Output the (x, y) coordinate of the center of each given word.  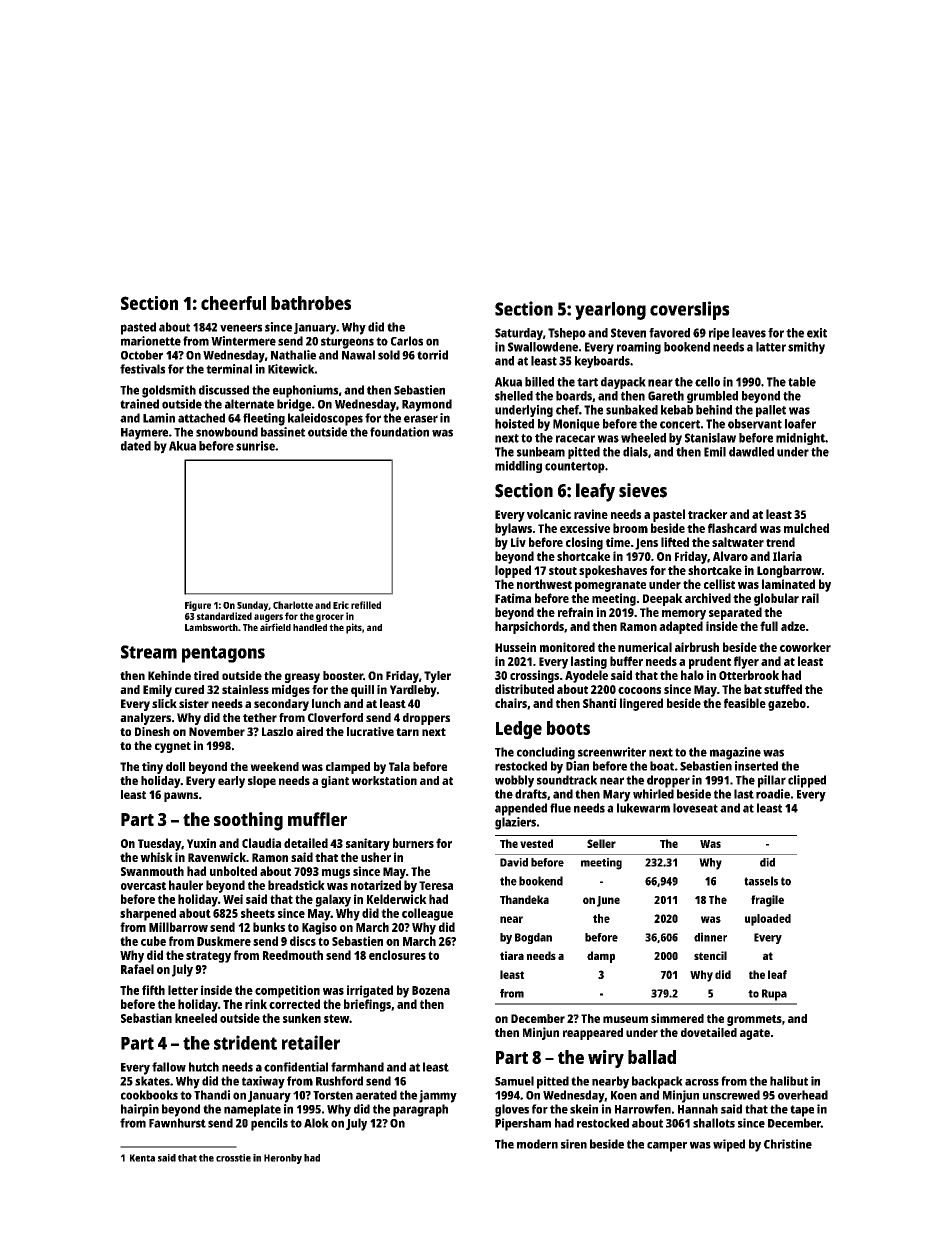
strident (245, 1042)
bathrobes (311, 303)
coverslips (690, 310)
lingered (641, 704)
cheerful (233, 303)
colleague (427, 914)
